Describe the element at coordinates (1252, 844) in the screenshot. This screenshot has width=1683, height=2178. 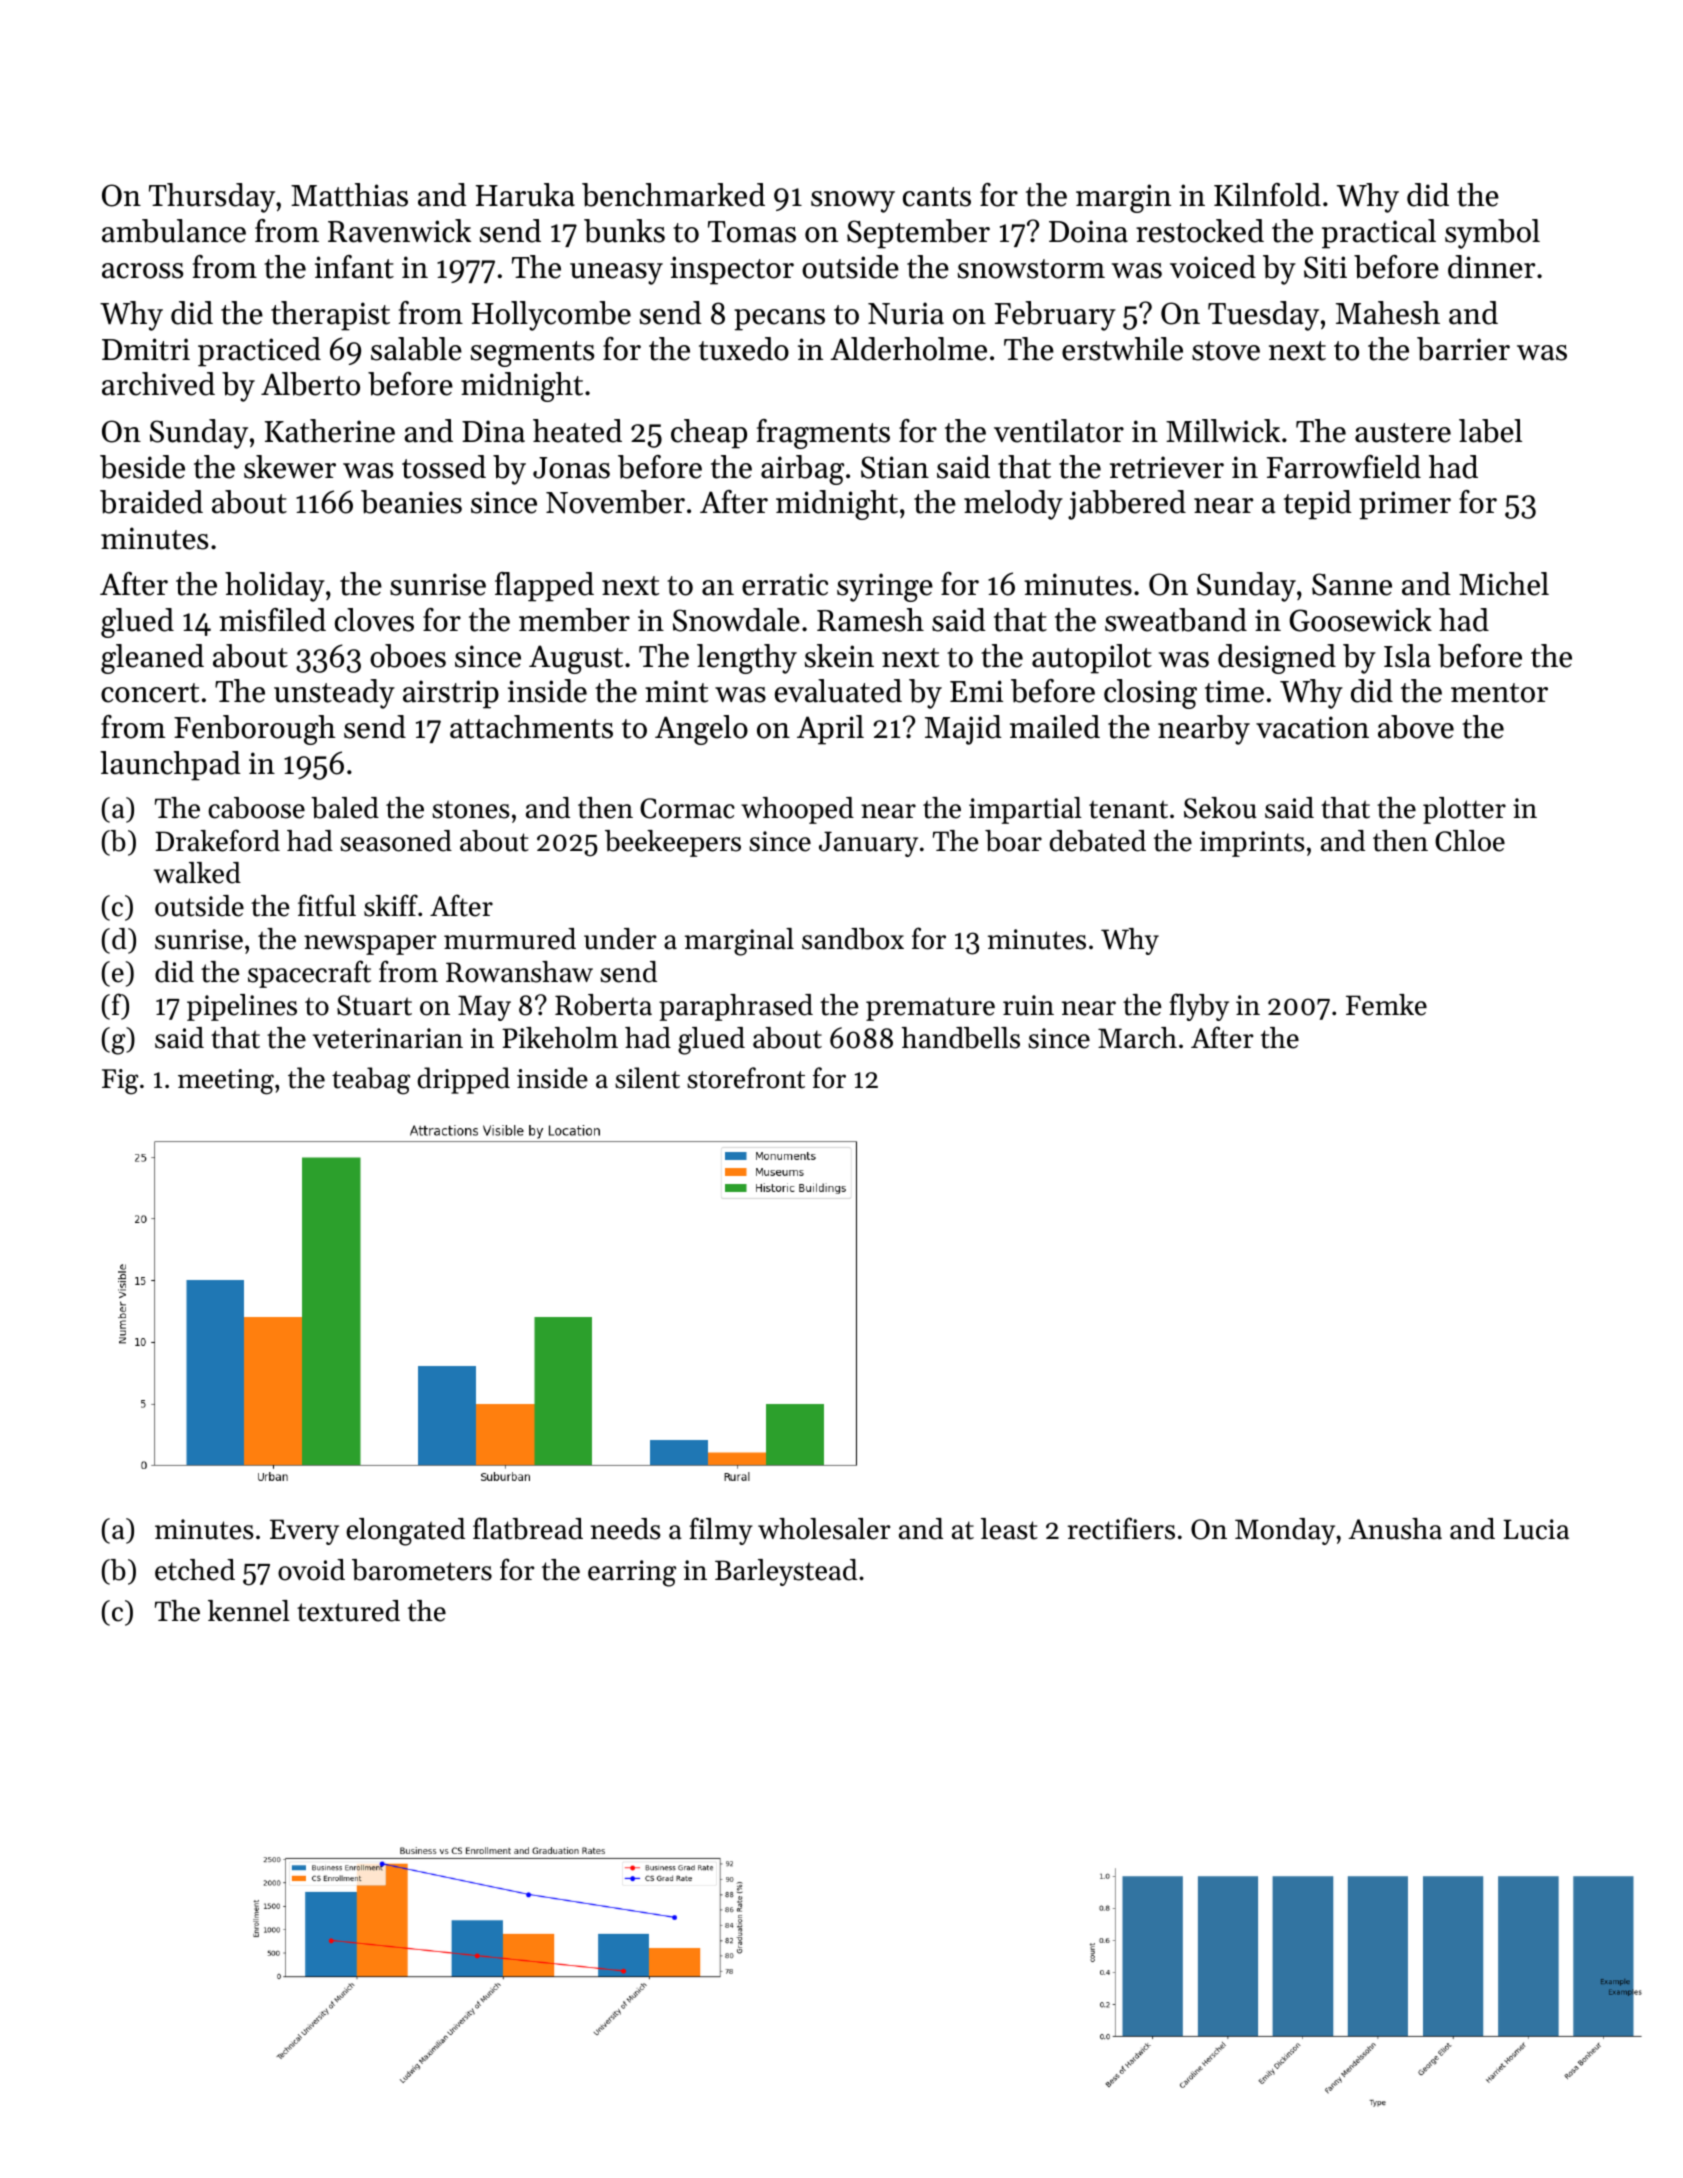
I see `imprints` at that location.
